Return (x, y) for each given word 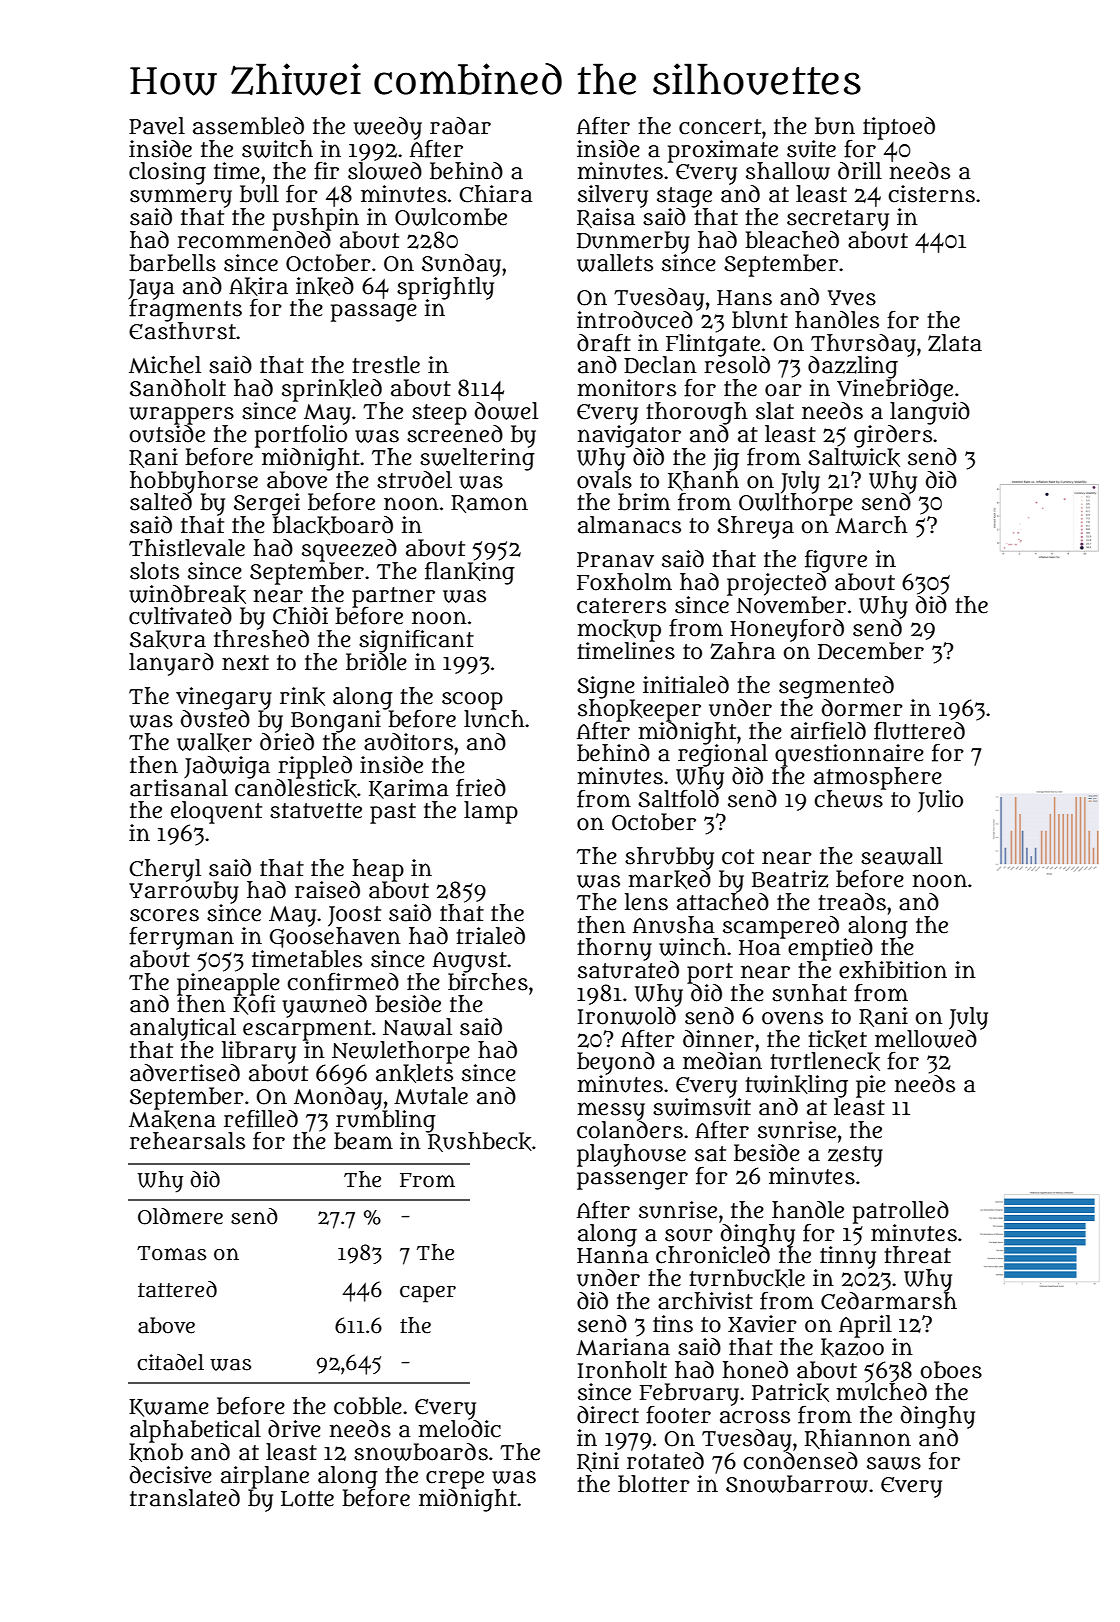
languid (930, 413)
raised (327, 890)
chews (848, 799)
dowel (506, 411)
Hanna (613, 1256)
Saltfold (678, 799)
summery (181, 198)
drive (294, 1429)
